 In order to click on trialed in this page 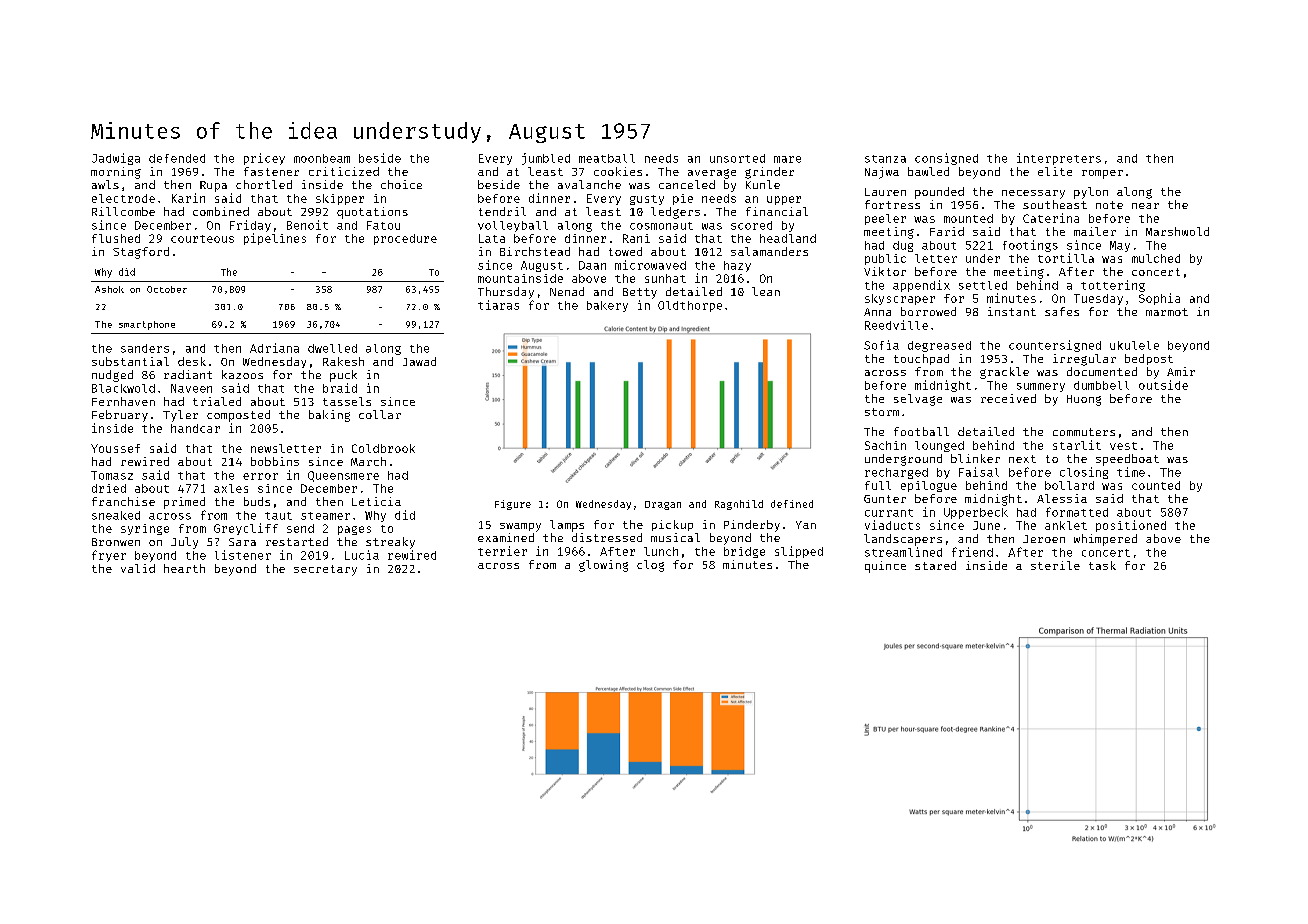, I will do `click(217, 401)`.
